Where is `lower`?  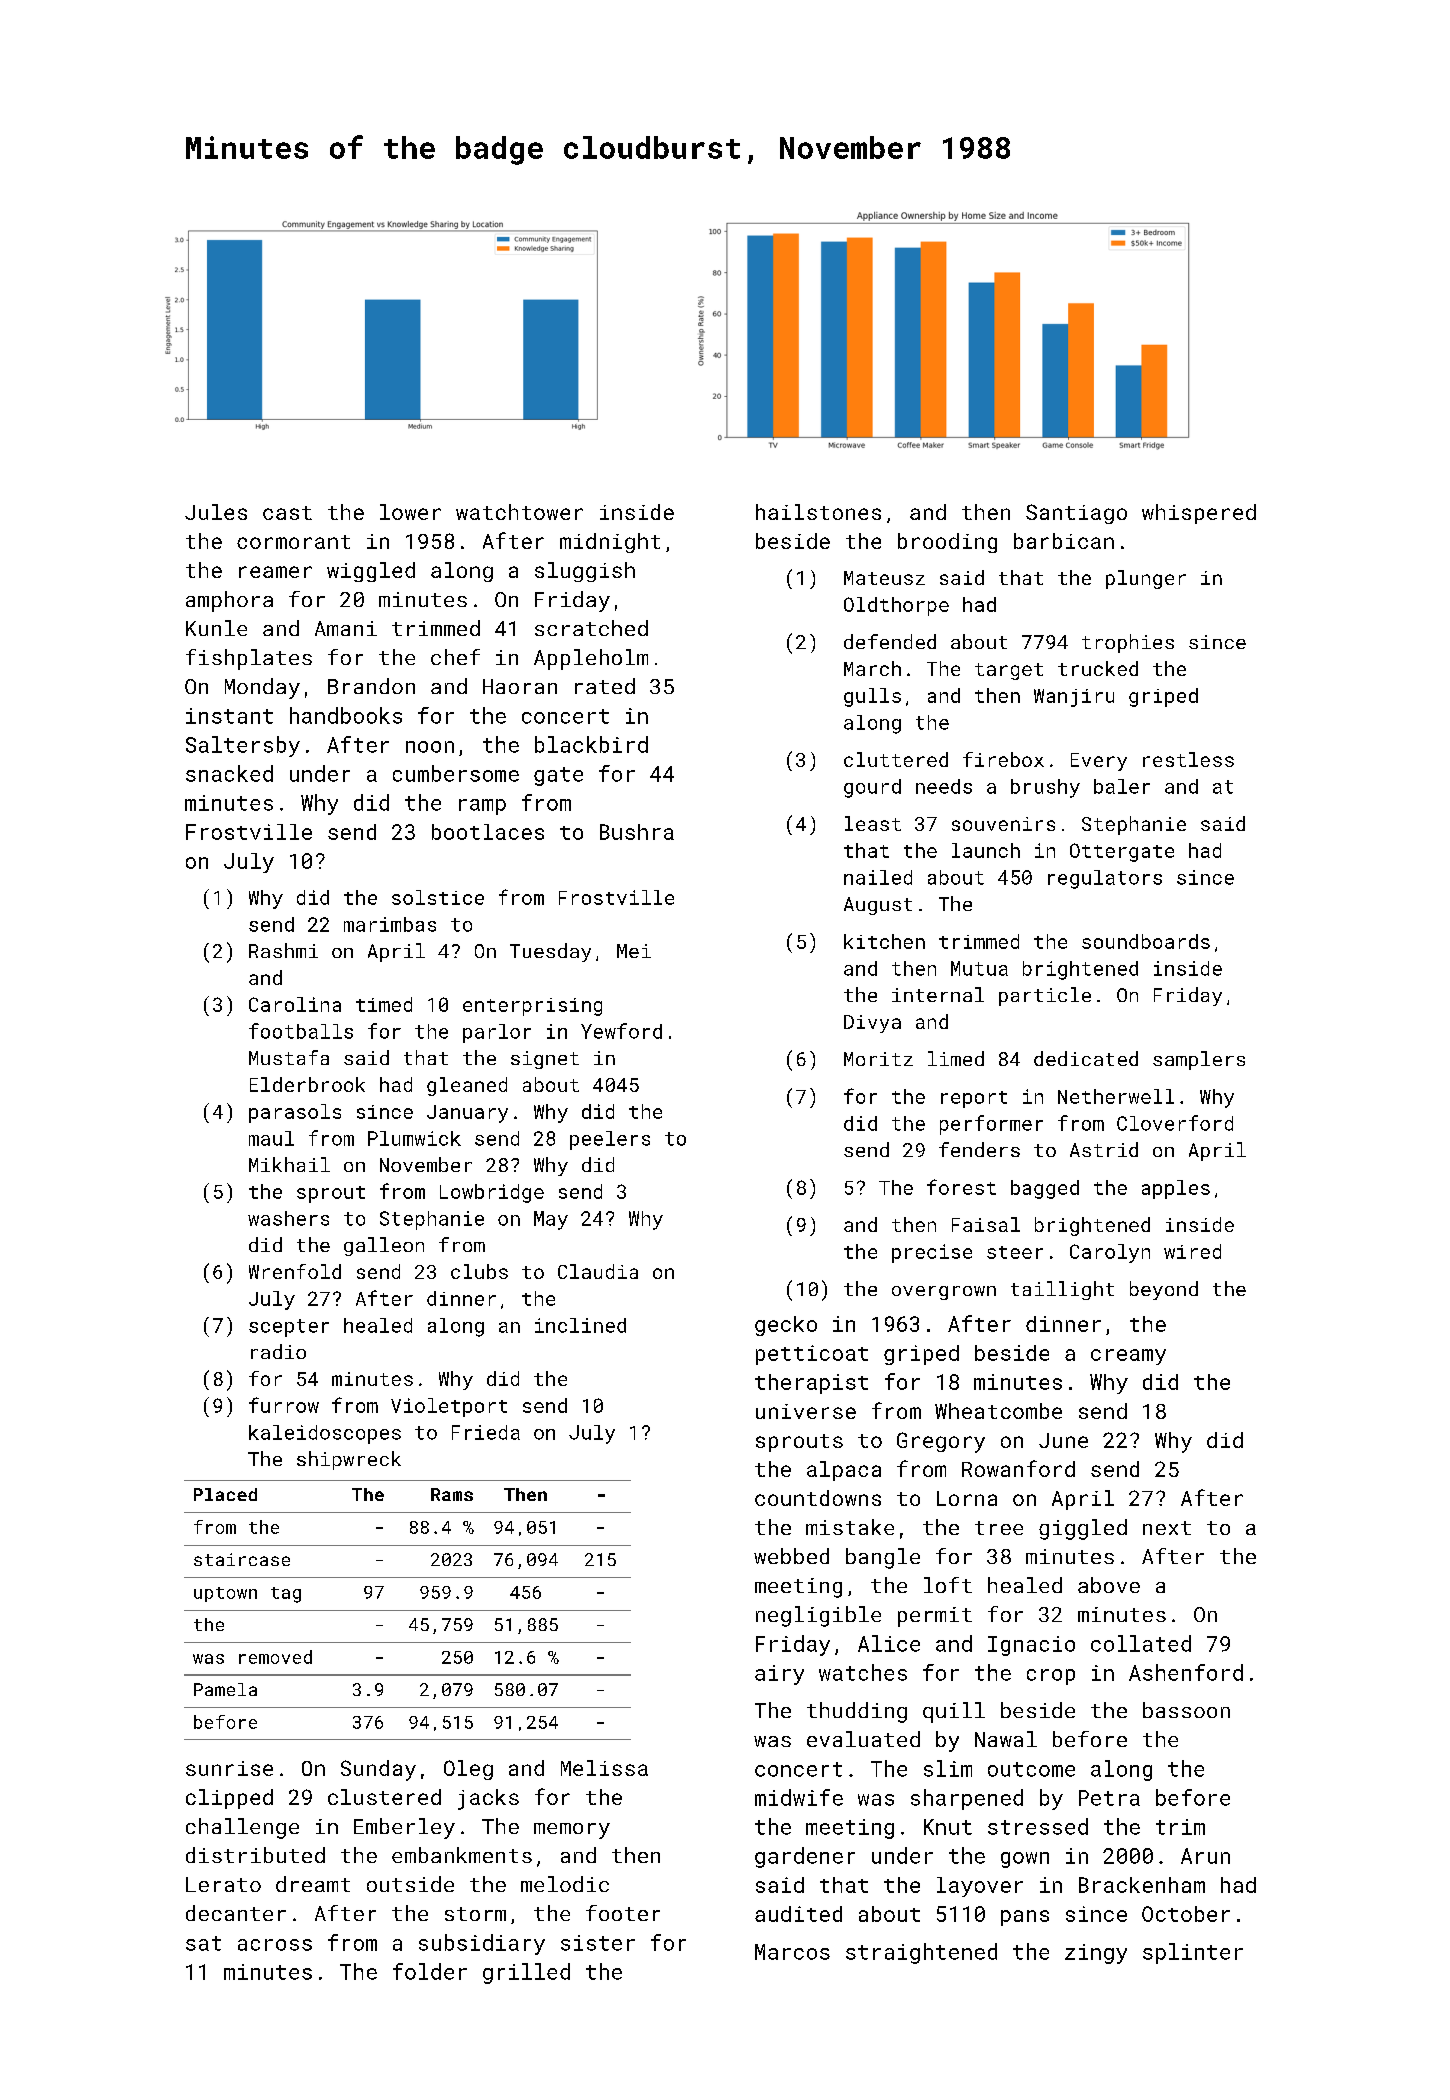
lower is located at coordinates (410, 512).
